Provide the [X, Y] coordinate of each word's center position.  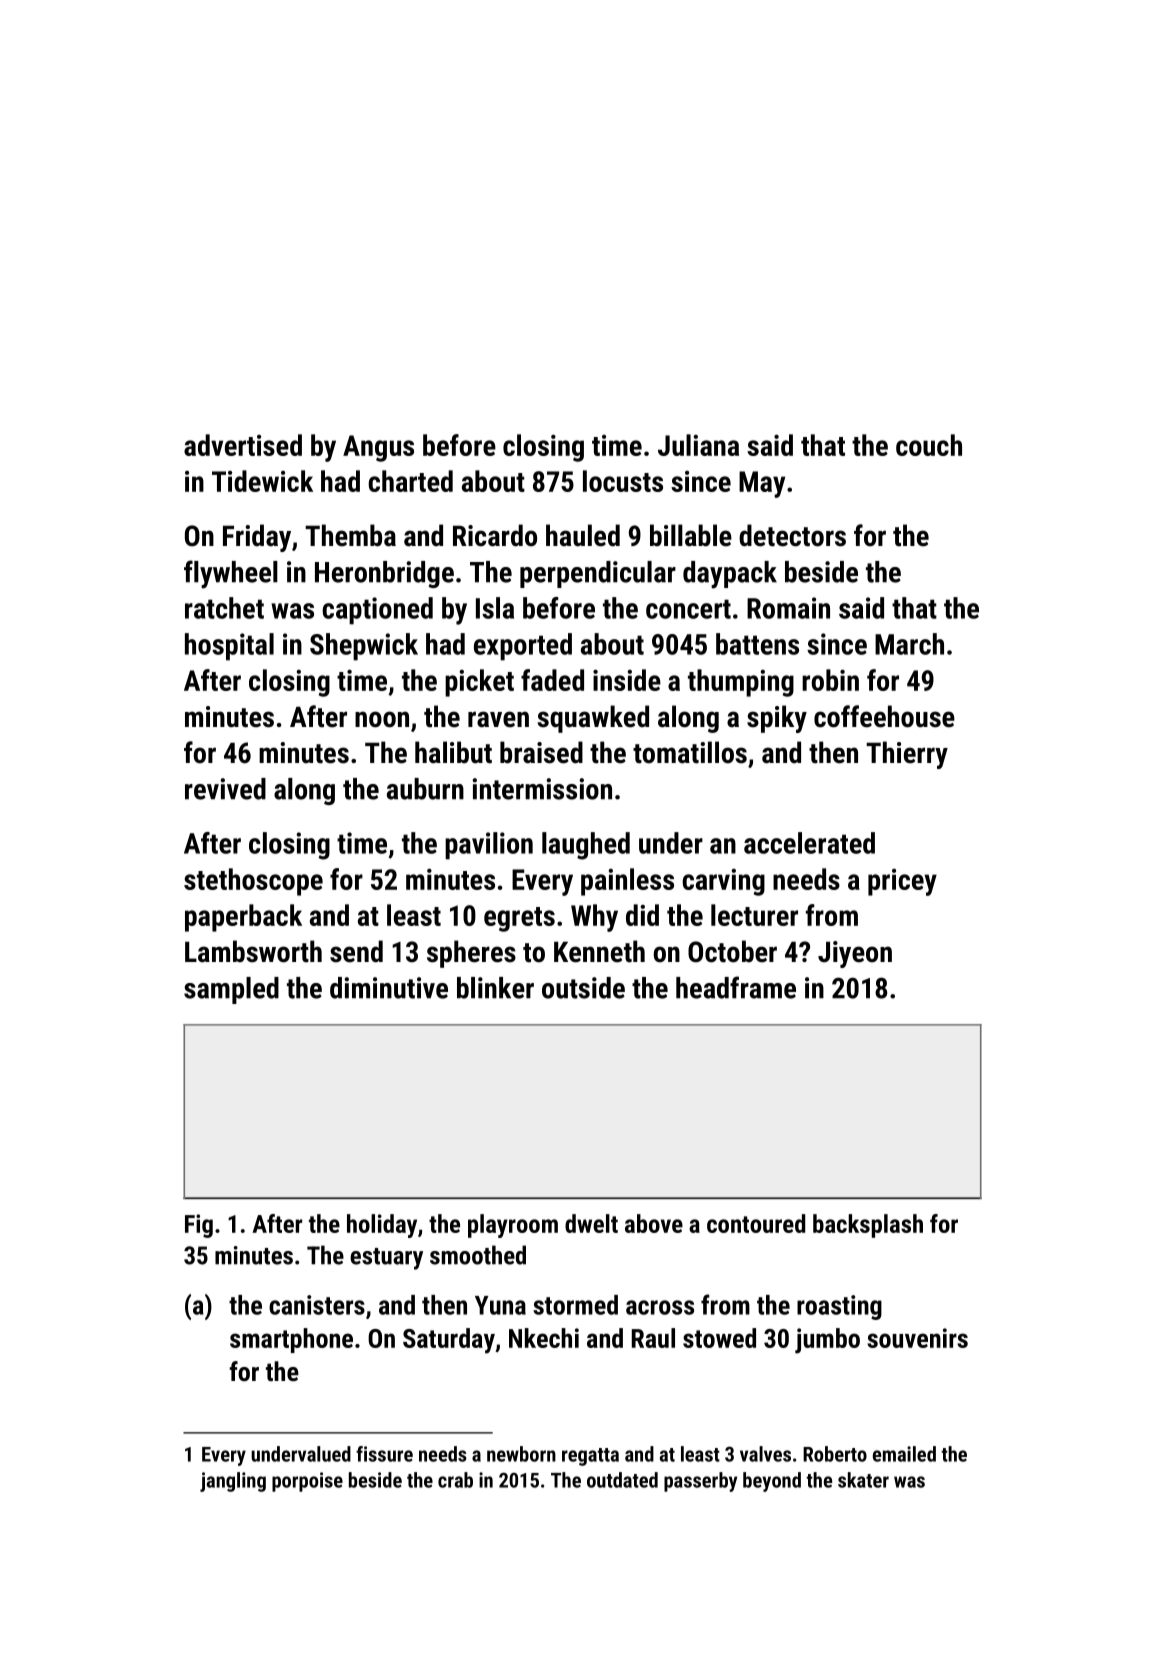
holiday [382, 1226]
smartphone [291, 1340]
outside [583, 988]
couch [929, 445]
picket [479, 683]
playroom [513, 1226]
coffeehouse [884, 716]
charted [410, 481]
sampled [231, 990]
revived [225, 789]
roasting [839, 1307]
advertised [243, 445]
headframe [736, 987]
